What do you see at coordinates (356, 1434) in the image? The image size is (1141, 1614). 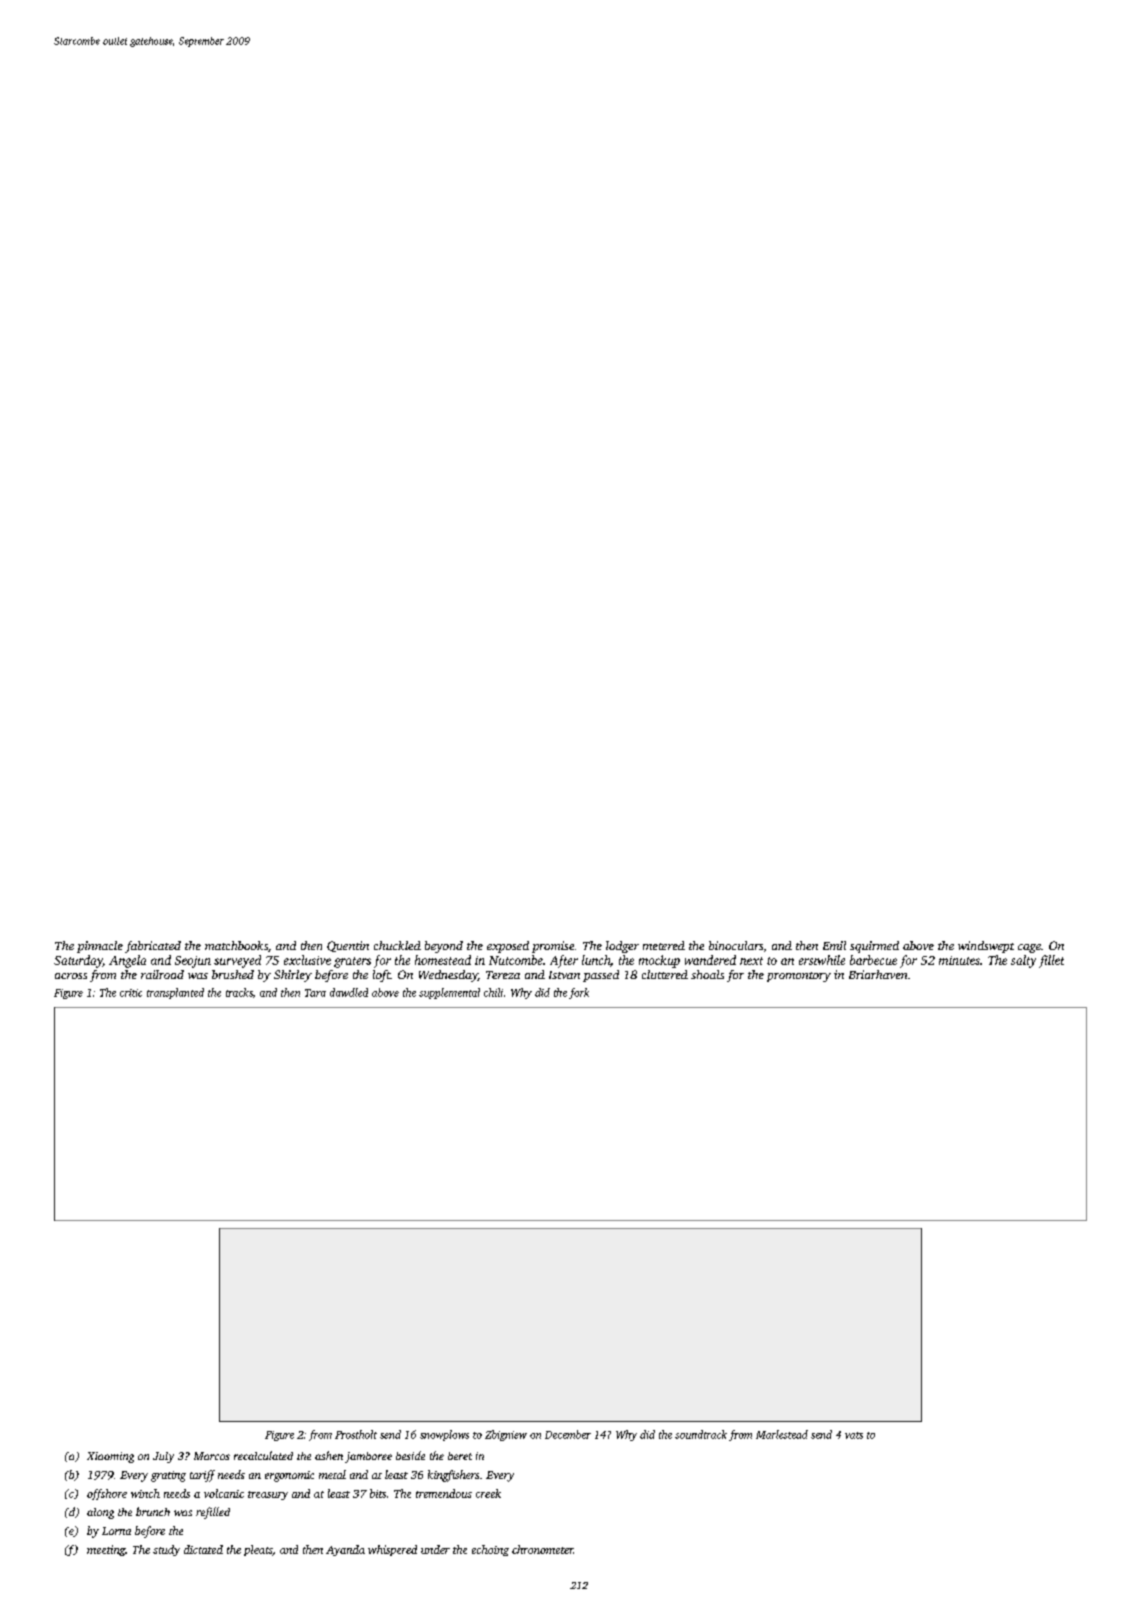 I see `Frostholt` at bounding box center [356, 1434].
